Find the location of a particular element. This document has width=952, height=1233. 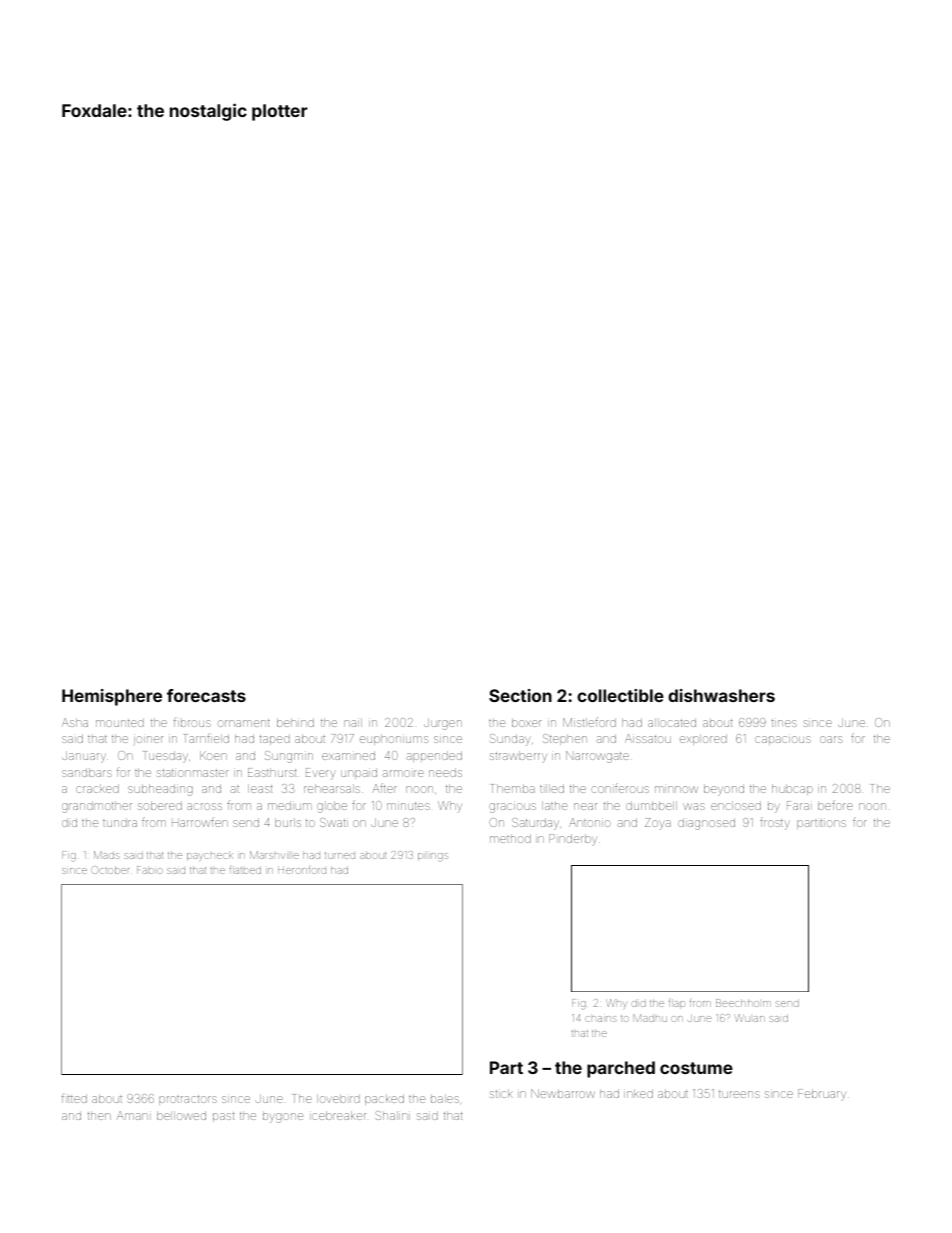

chains is located at coordinates (601, 1019).
